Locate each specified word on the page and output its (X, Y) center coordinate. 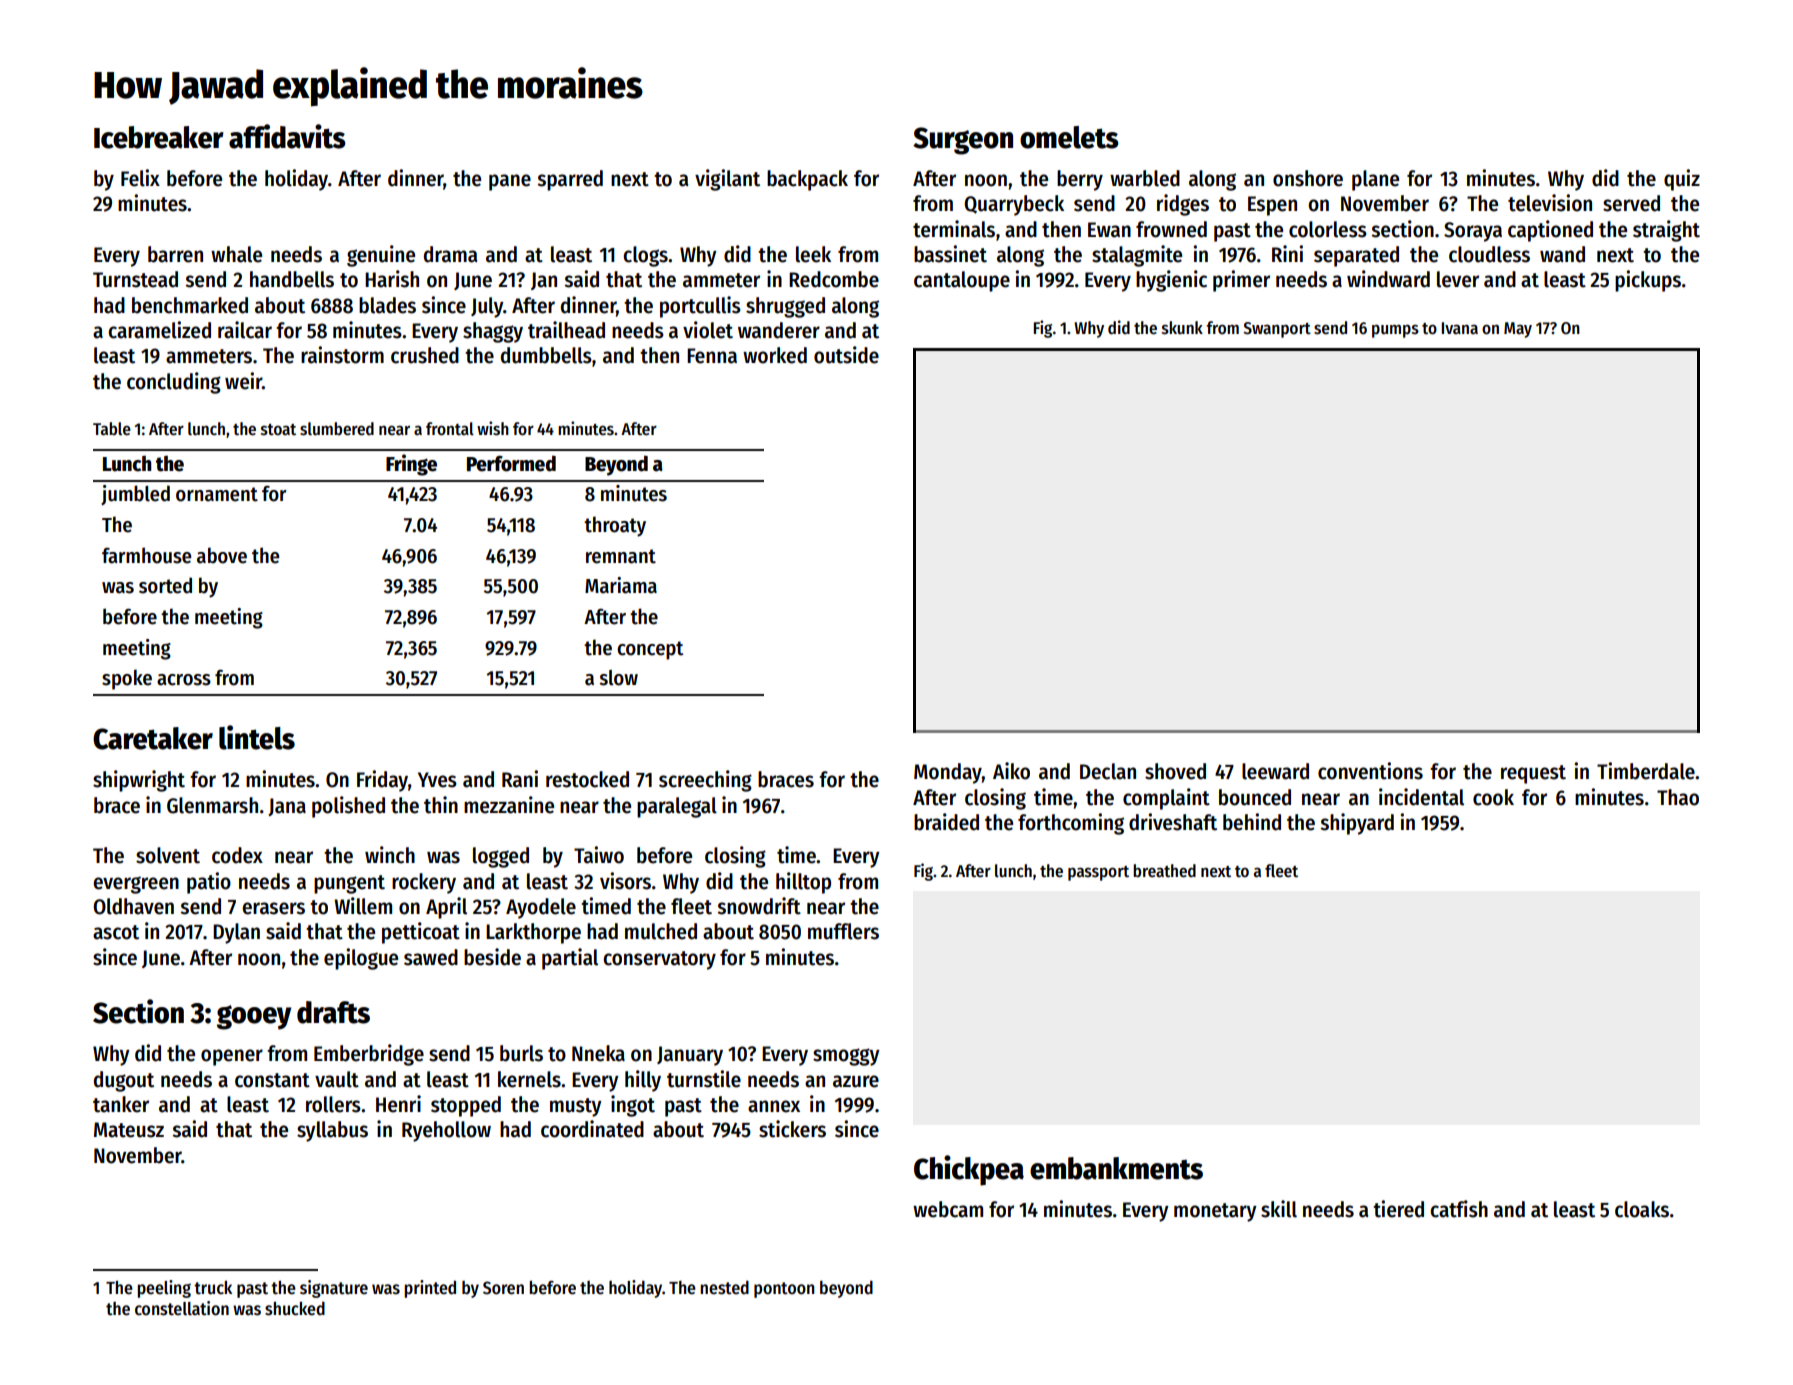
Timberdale (1646, 771)
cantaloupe (962, 281)
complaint (1166, 799)
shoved (1175, 771)
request (1533, 774)
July (487, 307)
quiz (1682, 180)
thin (441, 805)
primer (1241, 281)
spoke (127, 679)
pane (510, 182)
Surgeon (963, 141)
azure (856, 1081)
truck (213, 1287)
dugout (124, 1081)
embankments (1116, 1168)
